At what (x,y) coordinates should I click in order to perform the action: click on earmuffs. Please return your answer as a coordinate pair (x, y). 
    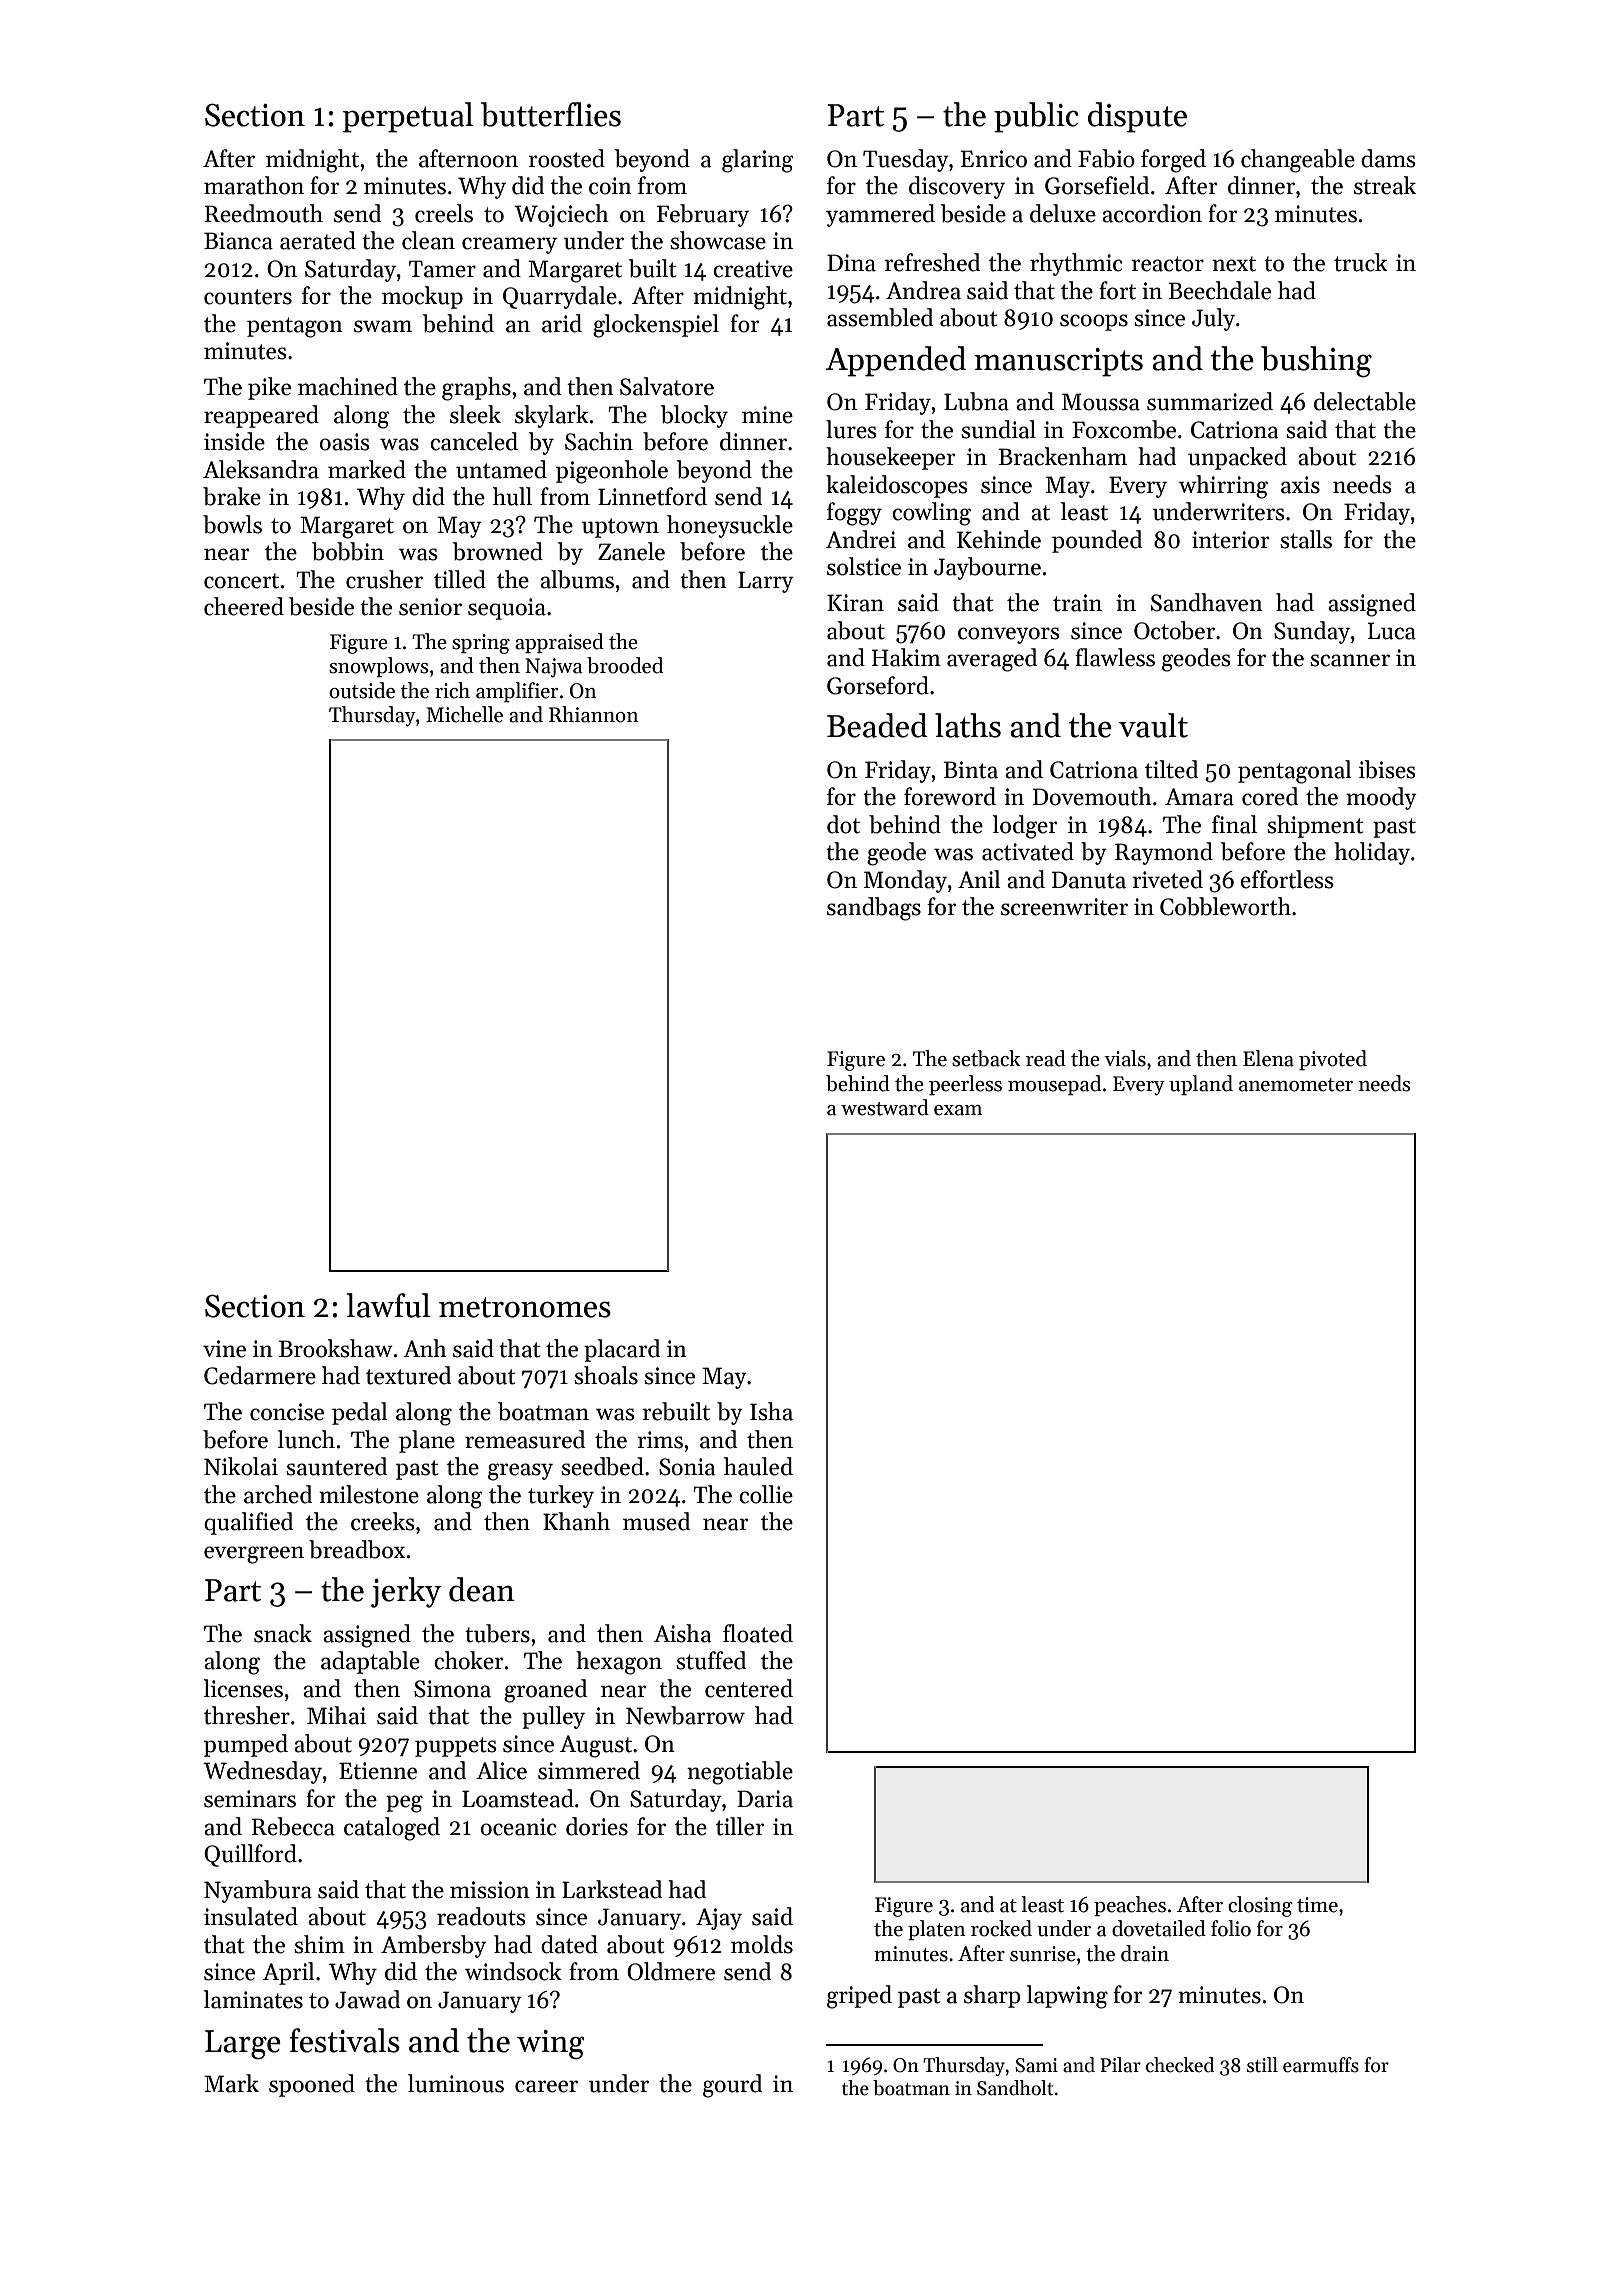
    Looking at the image, I should click on (1321, 2065).
